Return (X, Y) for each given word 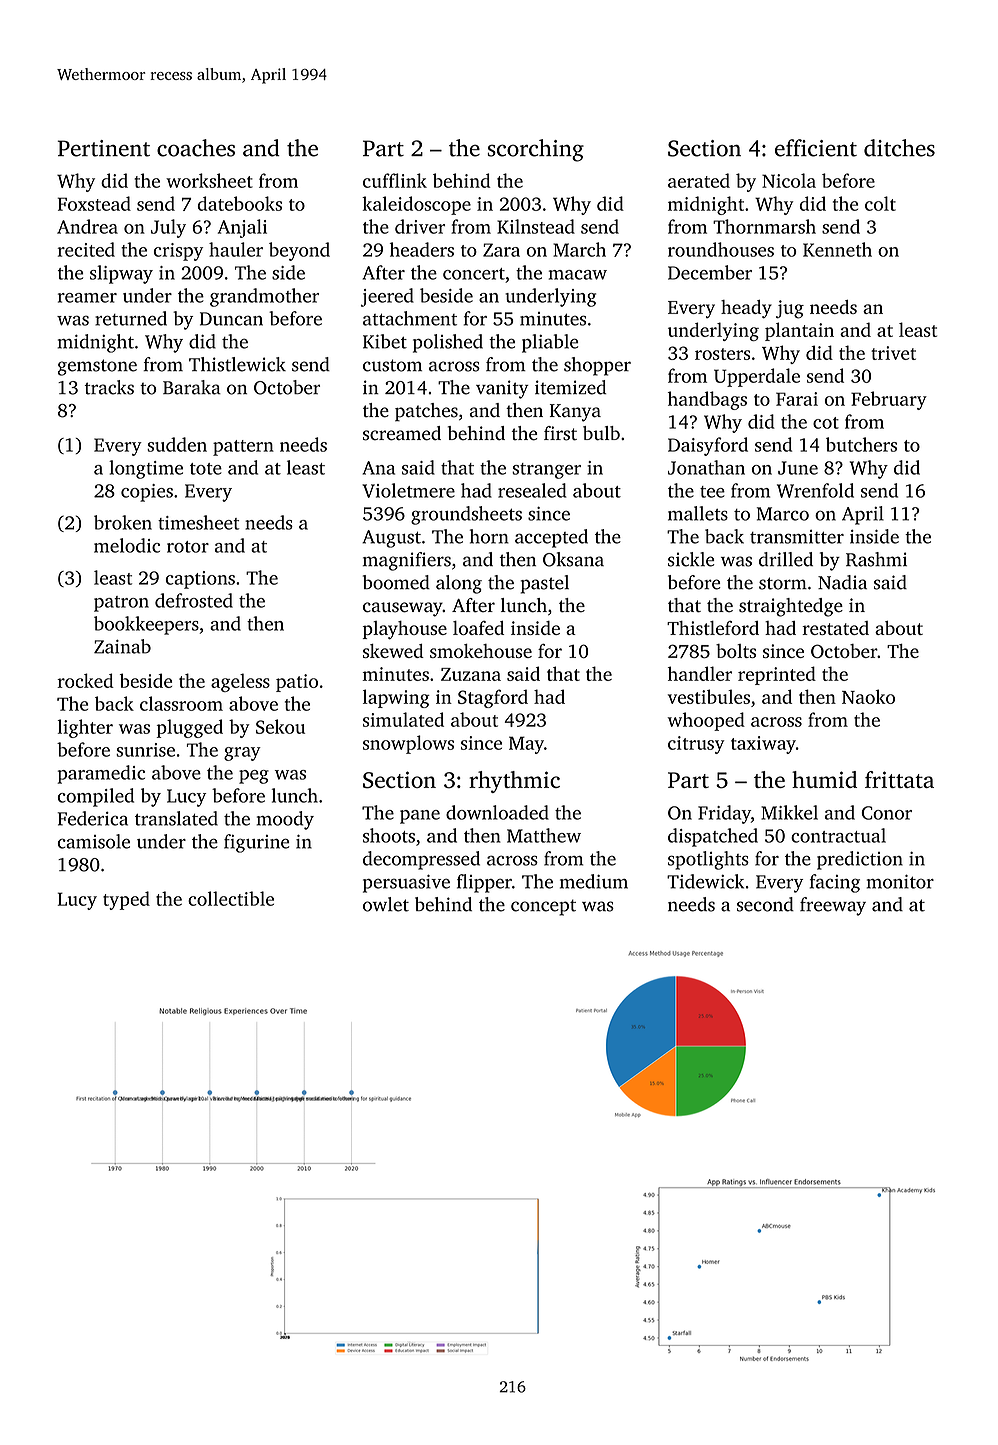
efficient (816, 148)
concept (543, 907)
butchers (861, 444)
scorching (535, 150)
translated (176, 818)
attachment (410, 318)
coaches (196, 148)
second (765, 904)
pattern (243, 448)
